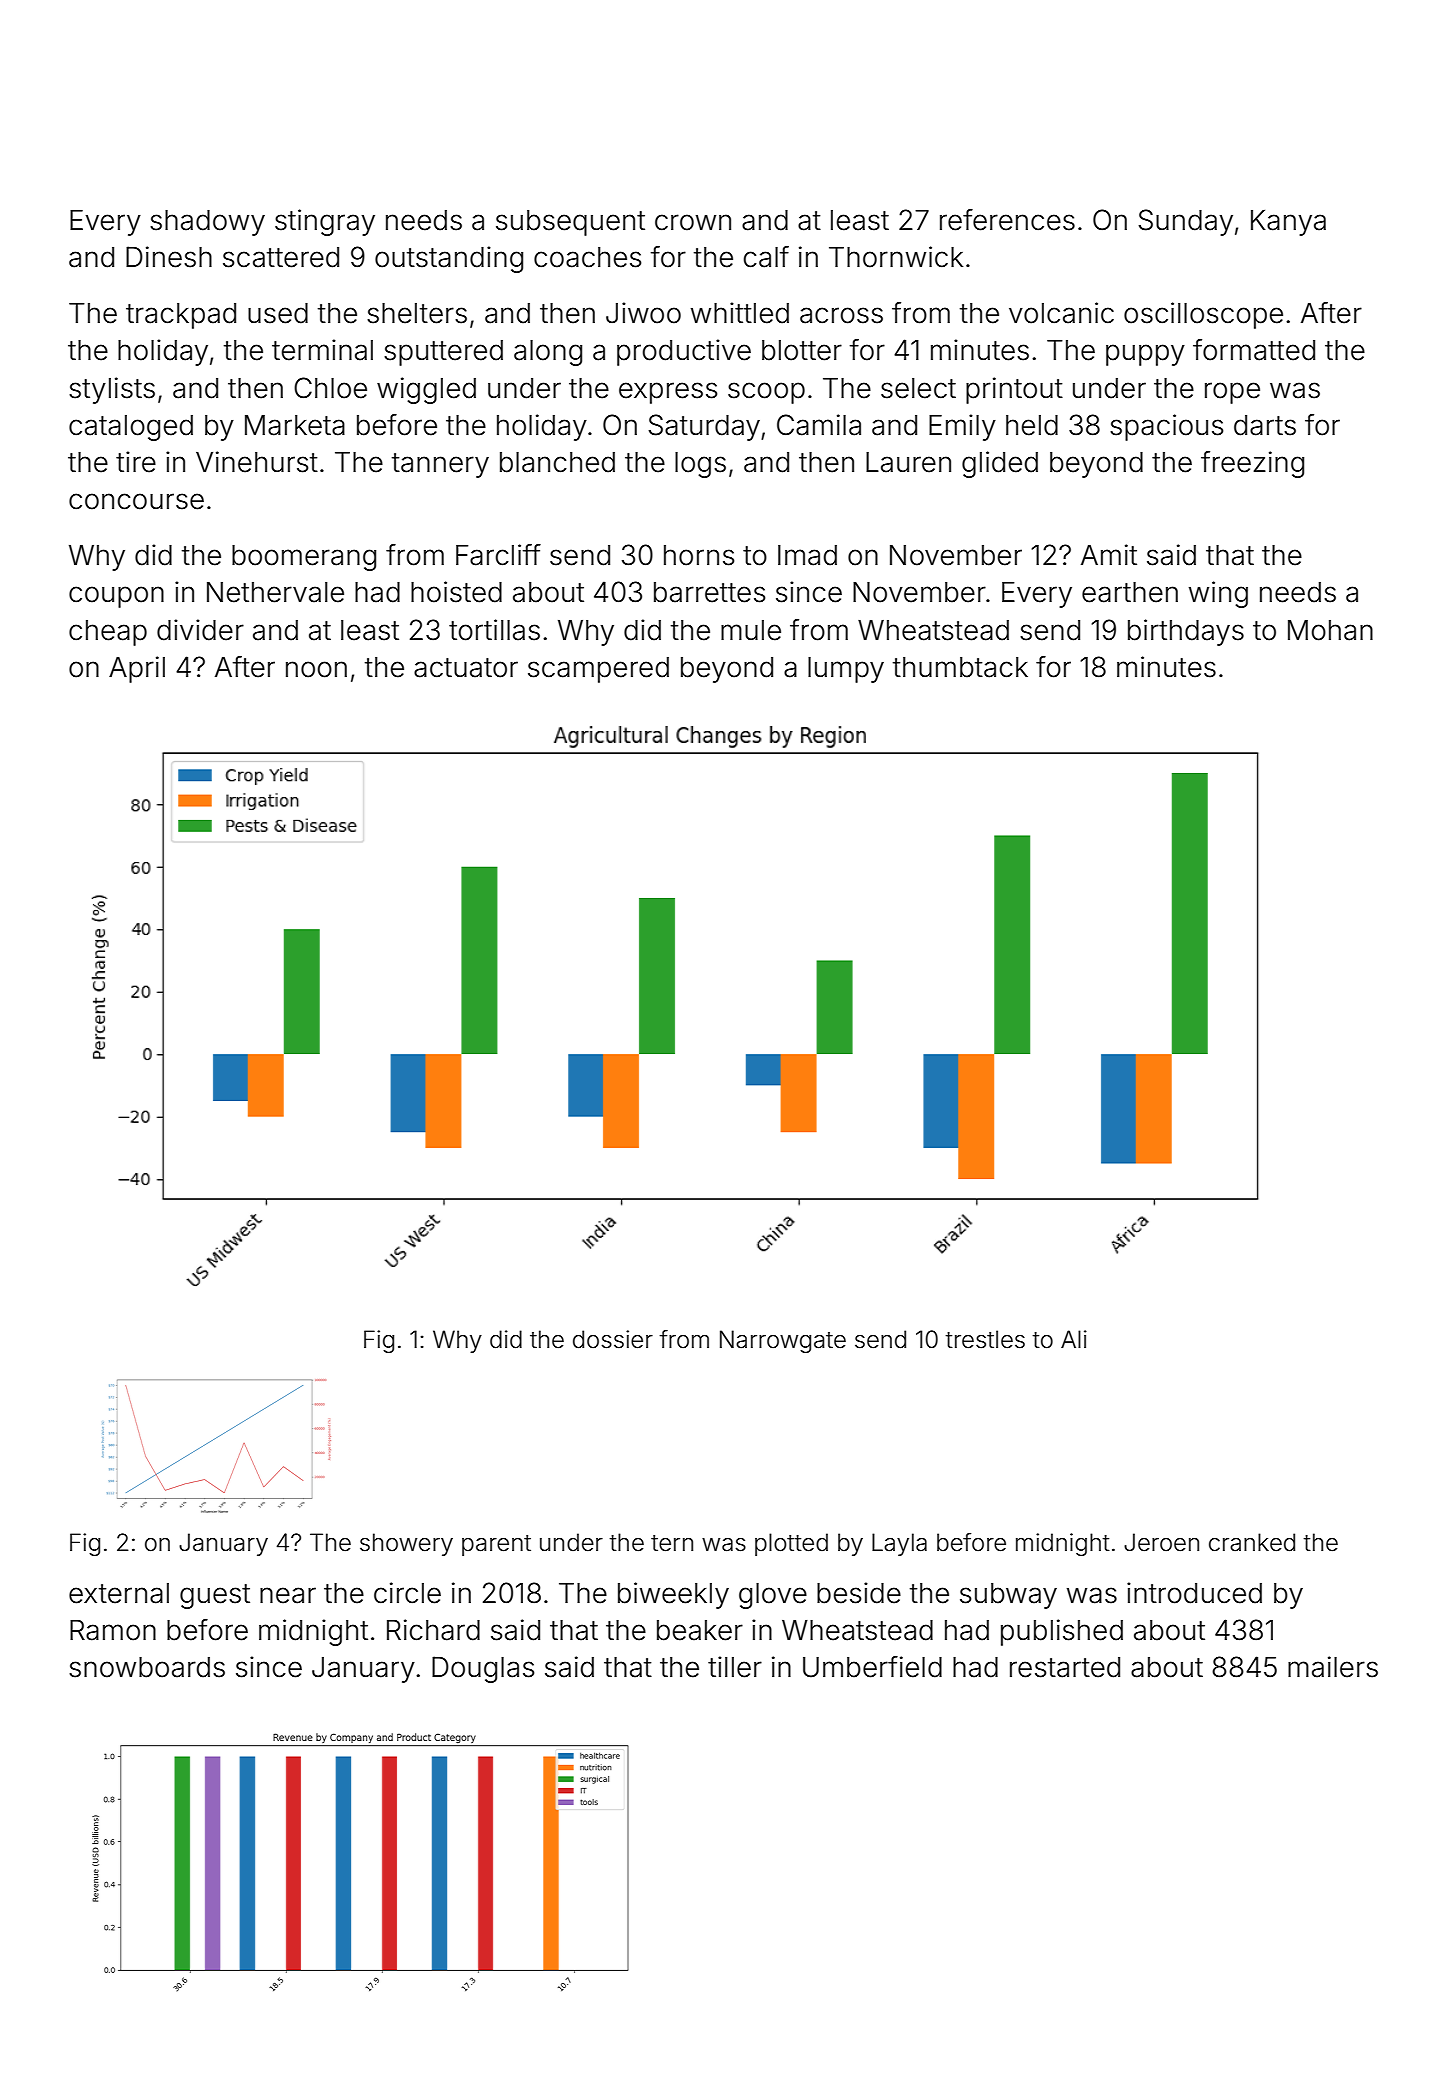 This screenshot has height=2100, width=1450. Describe the element at coordinates (807, 555) in the screenshot. I see `Imad` at that location.
